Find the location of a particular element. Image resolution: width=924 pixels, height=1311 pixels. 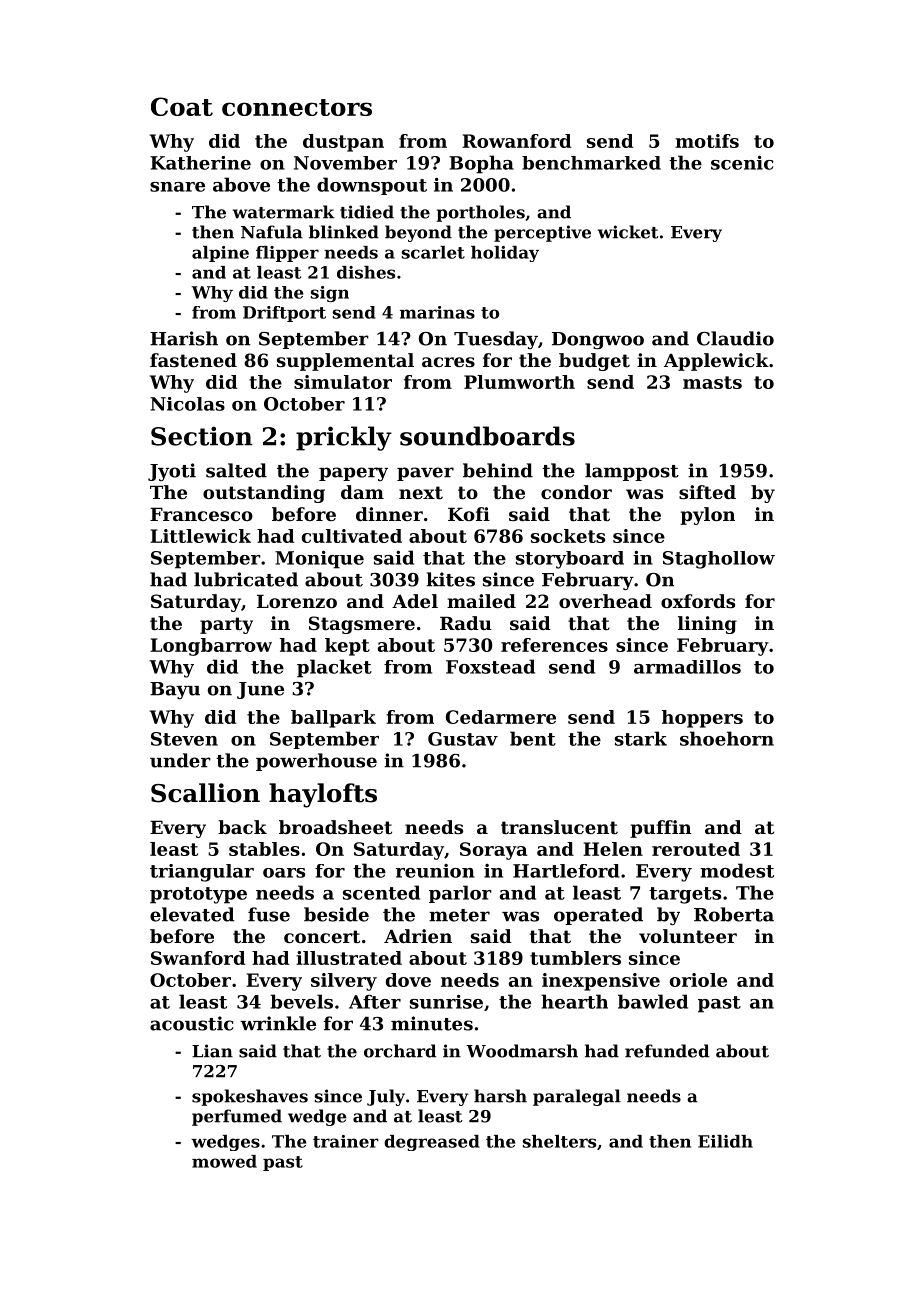

dishes is located at coordinates (366, 272).
